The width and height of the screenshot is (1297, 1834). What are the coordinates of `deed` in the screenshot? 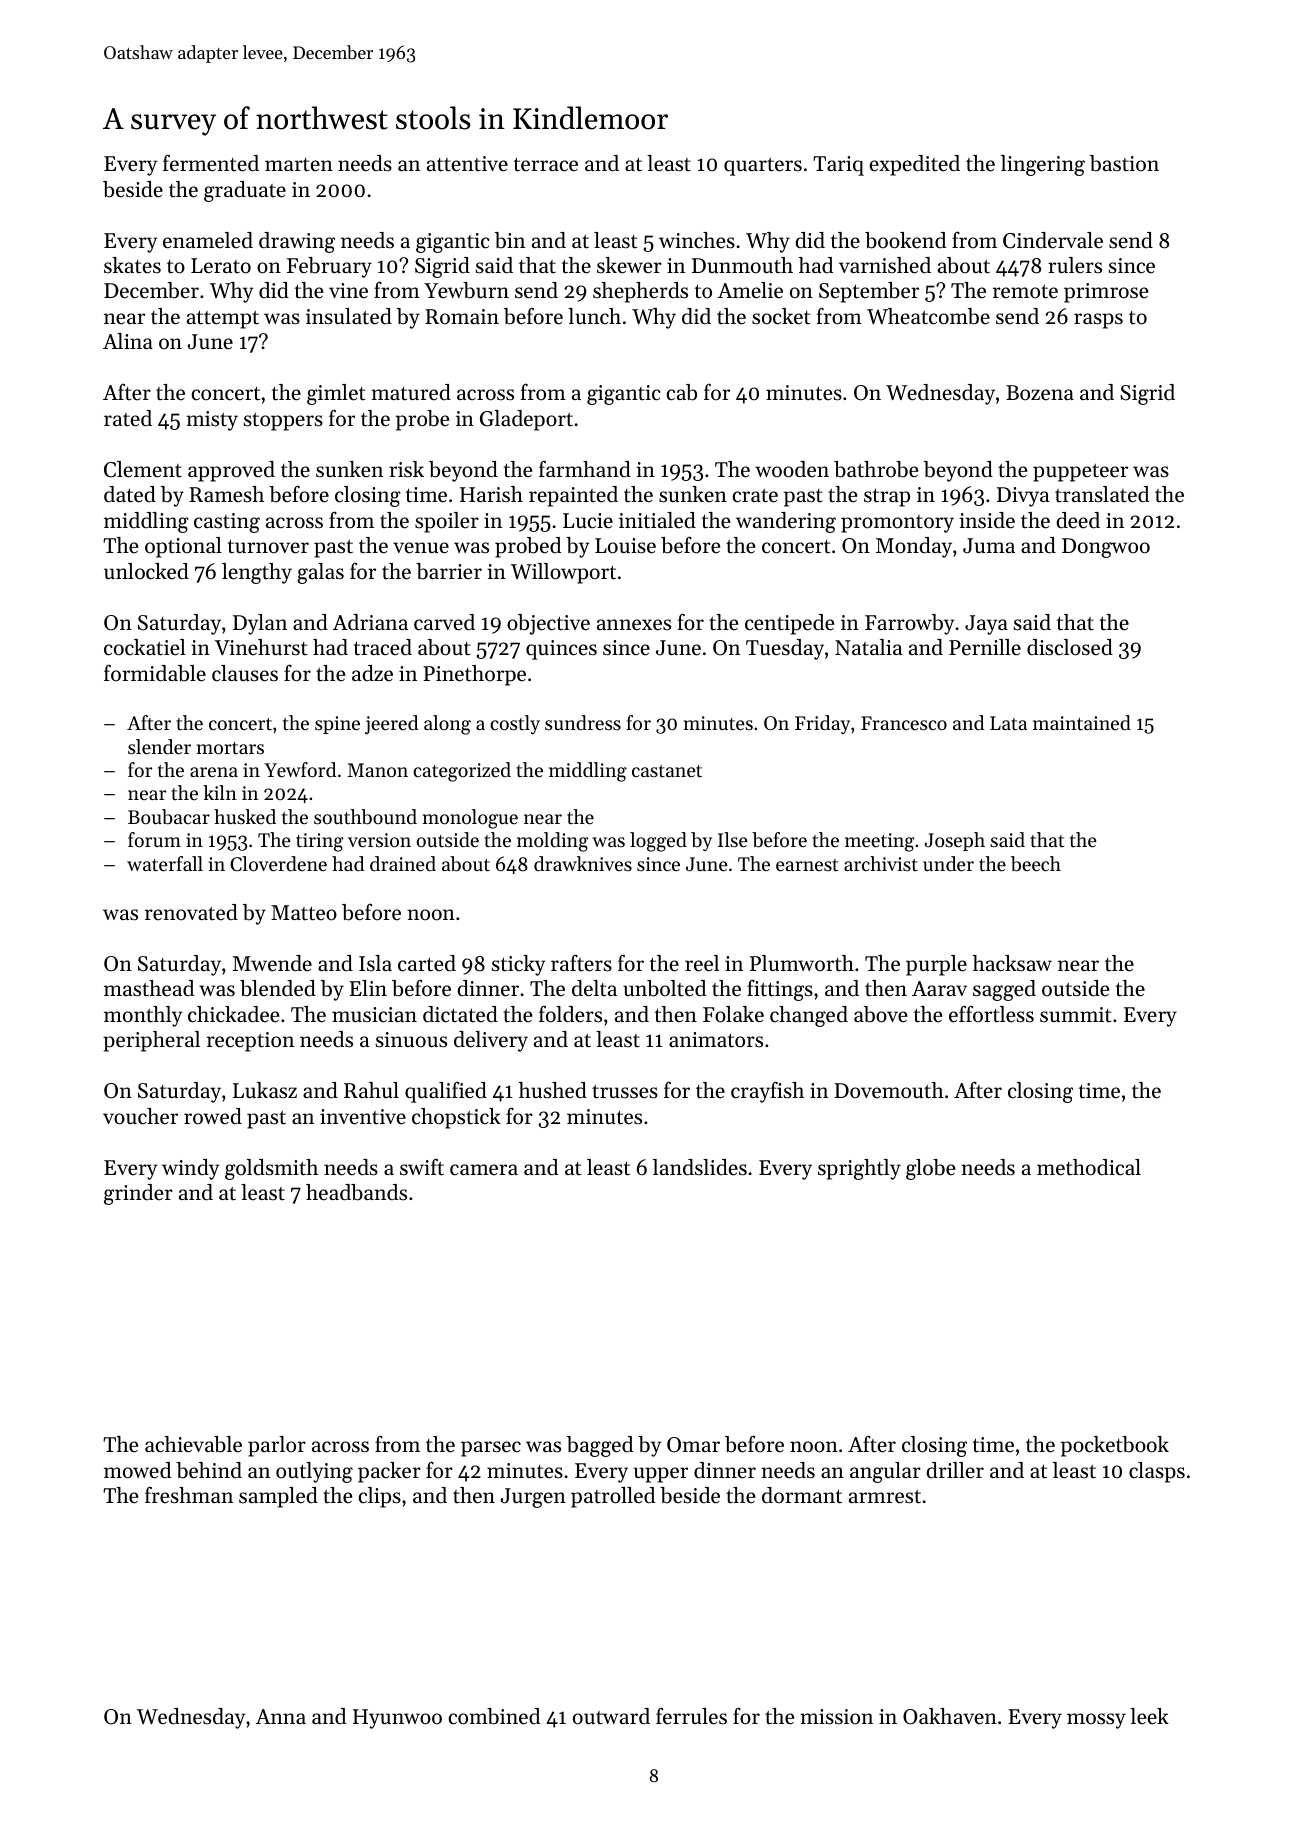 It's located at (1078, 520).
